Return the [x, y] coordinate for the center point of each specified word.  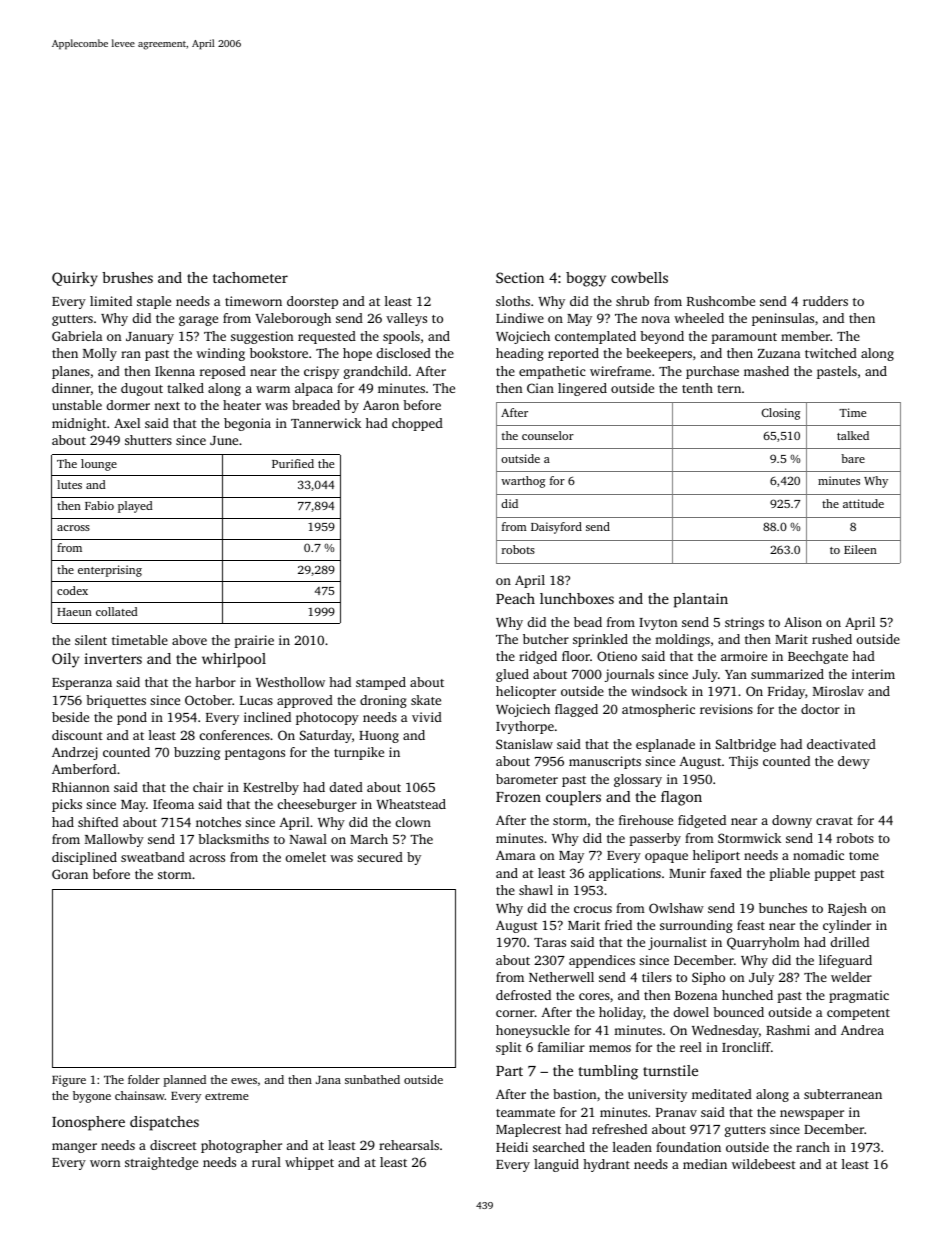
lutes [69, 484]
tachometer [250, 277]
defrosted [523, 995]
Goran [70, 874]
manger [74, 1148]
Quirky [75, 279]
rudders [825, 301]
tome [864, 856]
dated [346, 787]
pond [132, 718]
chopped [417, 424]
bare [853, 458]
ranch [813, 1147]
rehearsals [409, 1145]
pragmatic [859, 996]
